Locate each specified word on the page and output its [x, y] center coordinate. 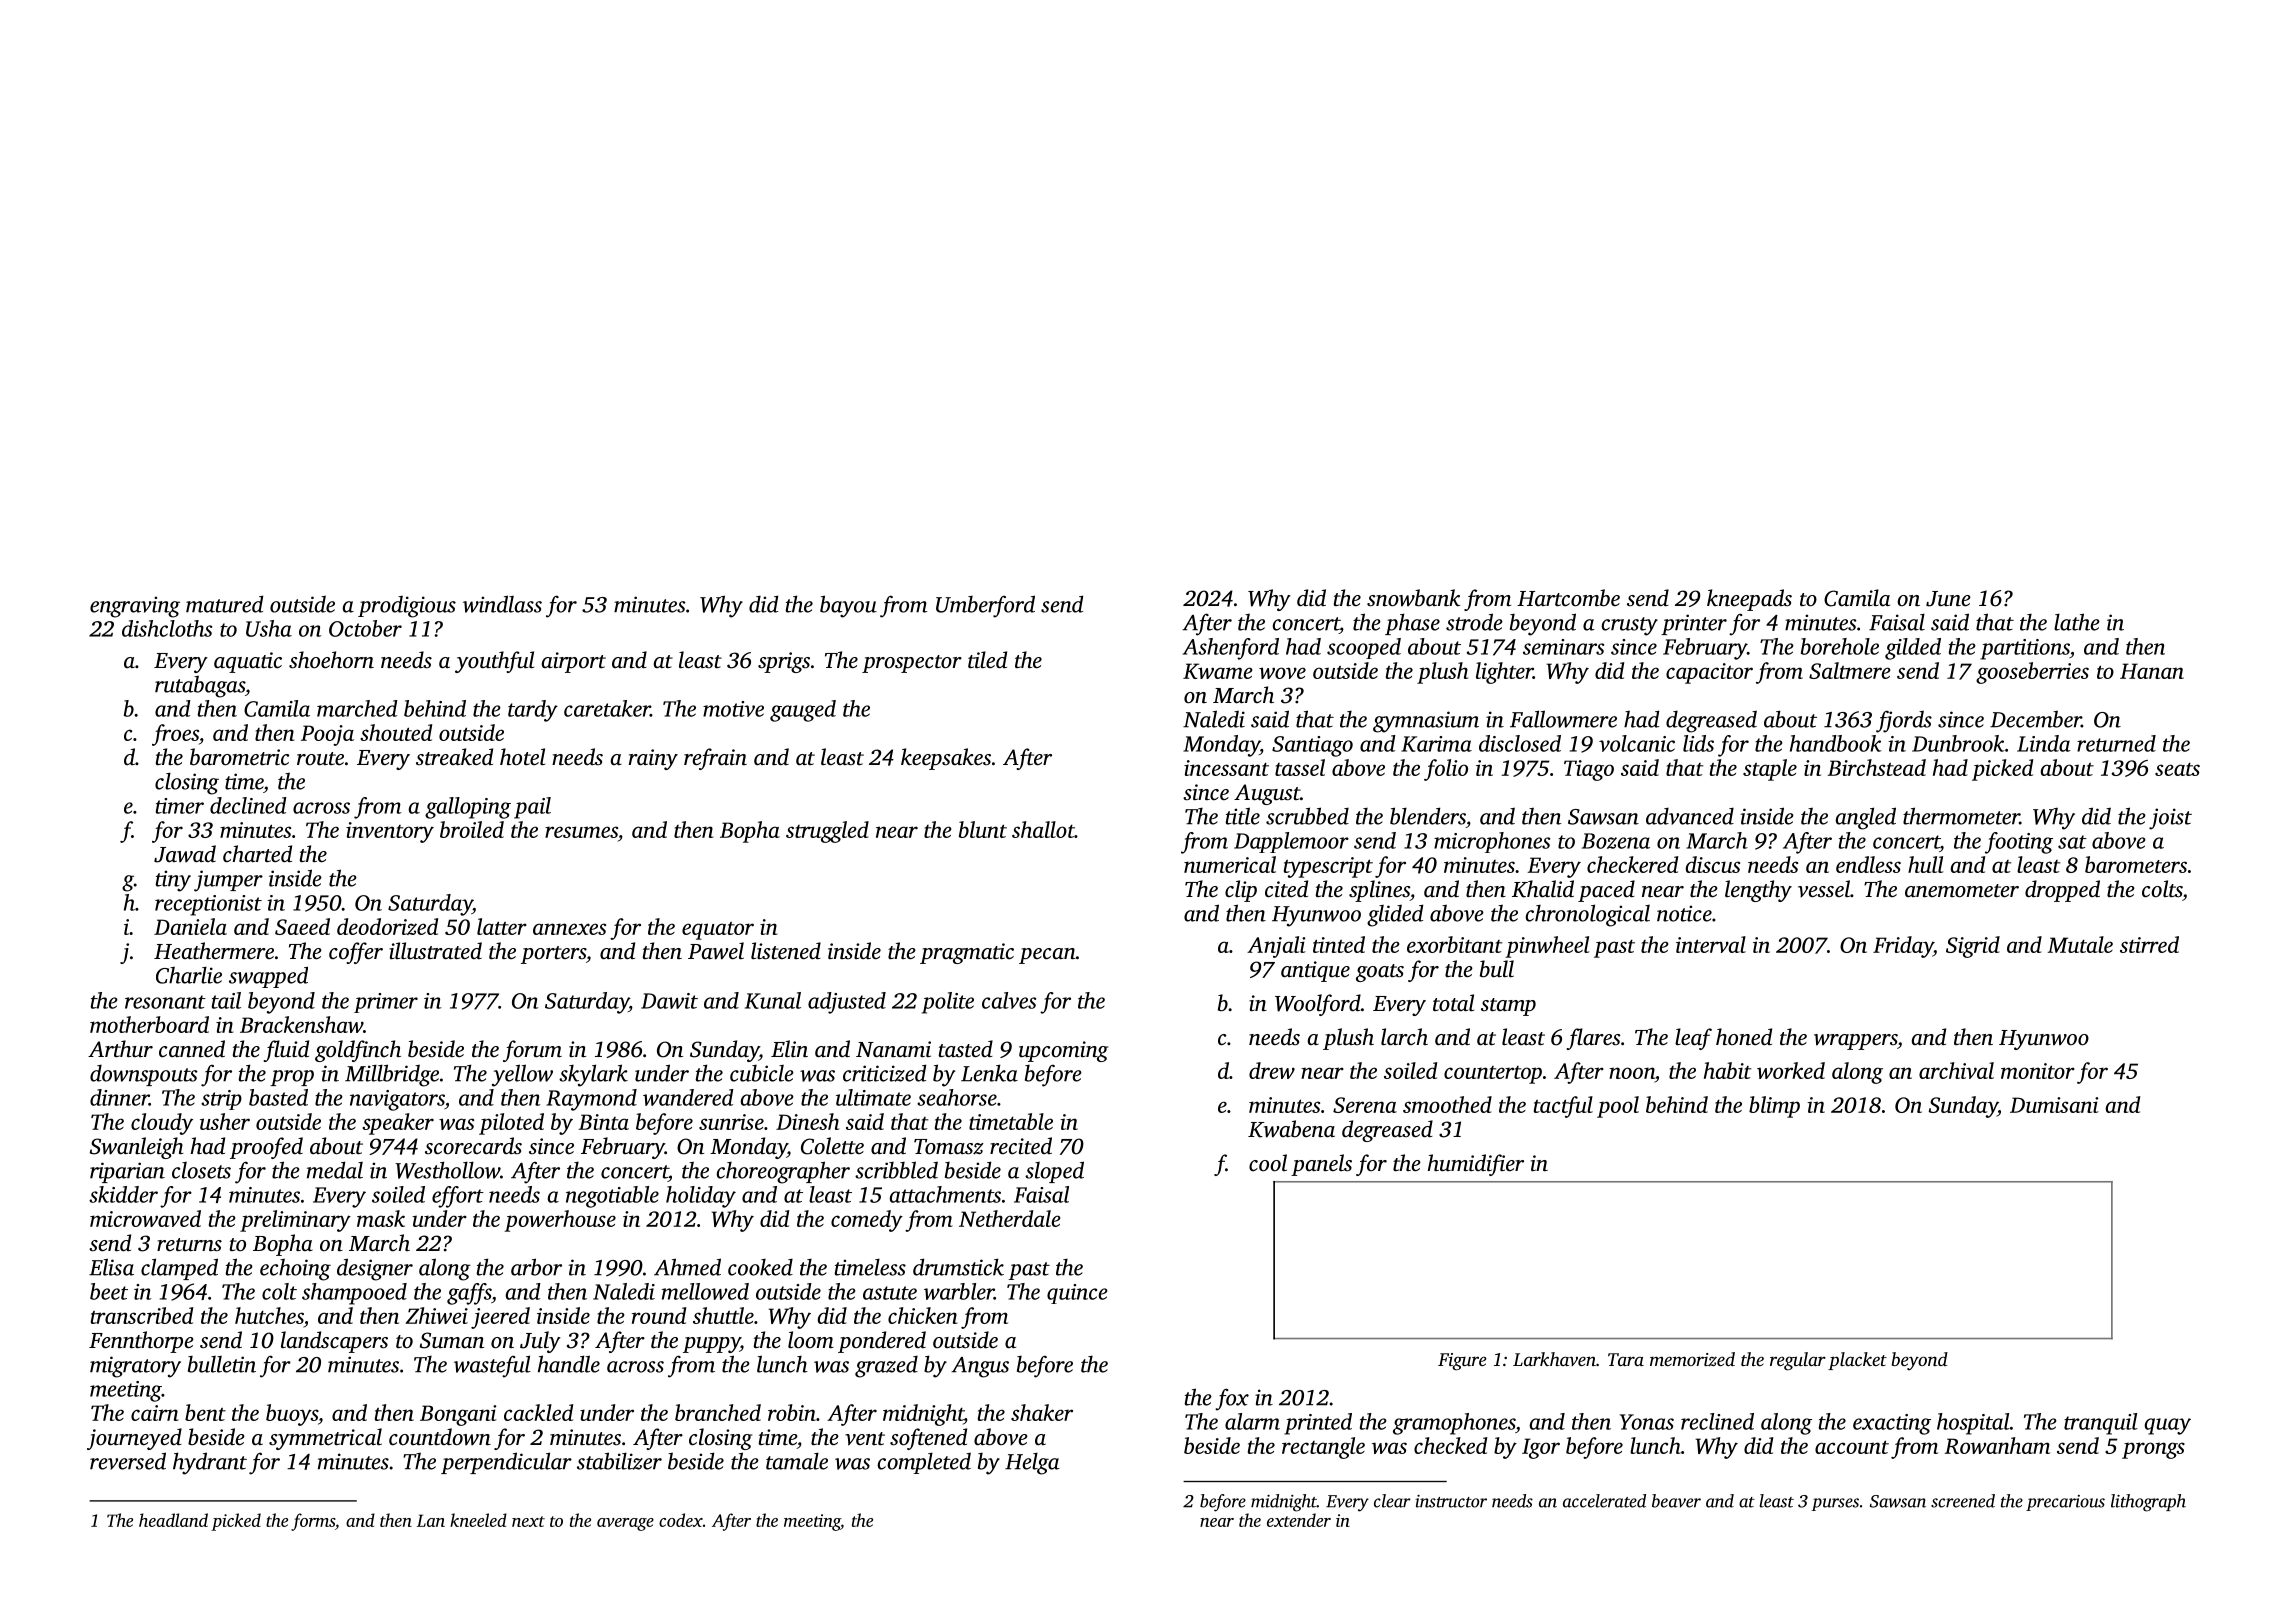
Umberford [985, 606]
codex [681, 1520]
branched [718, 1412]
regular [1798, 1361]
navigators [397, 1100]
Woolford [1318, 1005]
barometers [2136, 864]
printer [1694, 624]
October [365, 628]
